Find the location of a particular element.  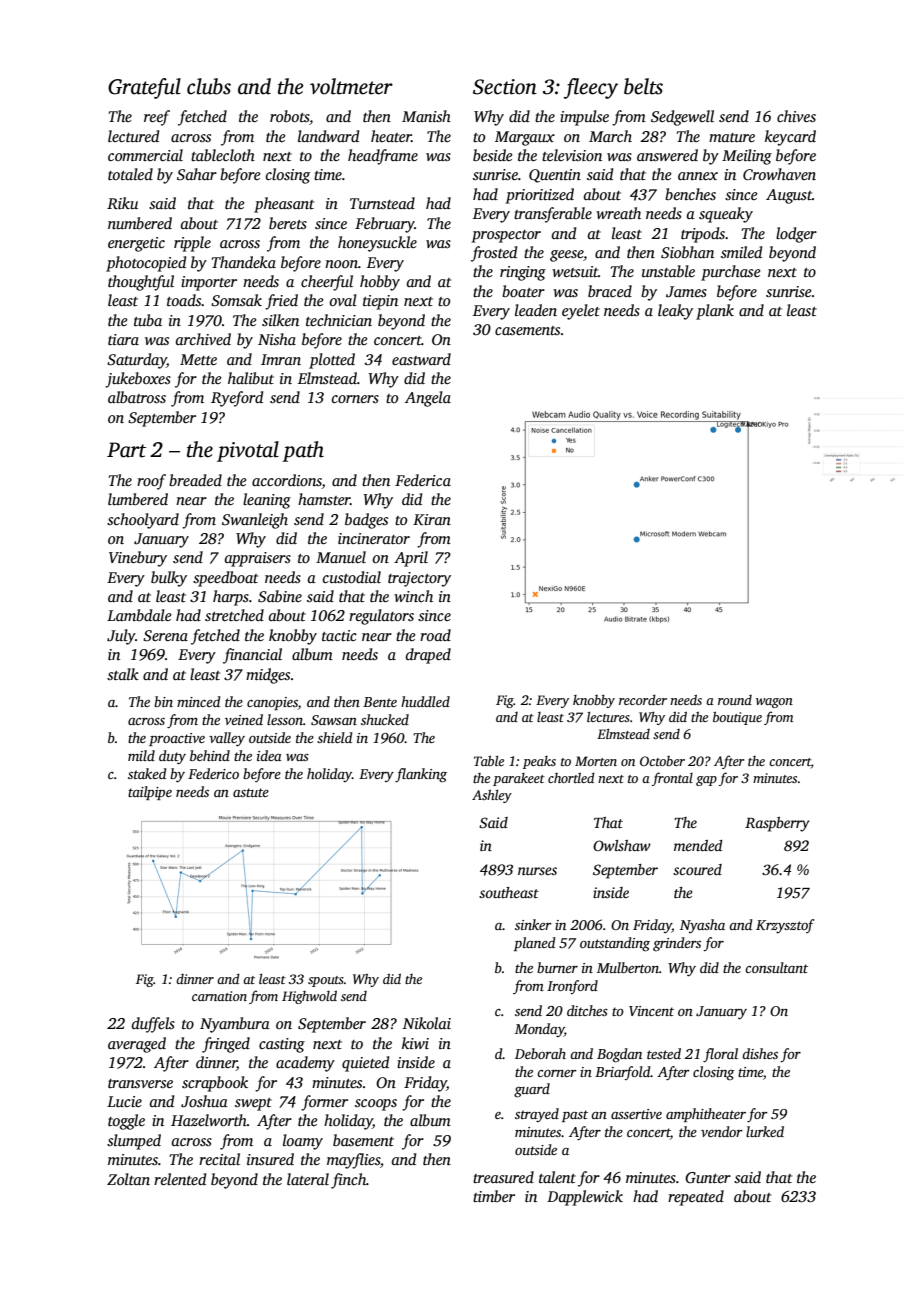

mayflies is located at coordinates (353, 1161).
